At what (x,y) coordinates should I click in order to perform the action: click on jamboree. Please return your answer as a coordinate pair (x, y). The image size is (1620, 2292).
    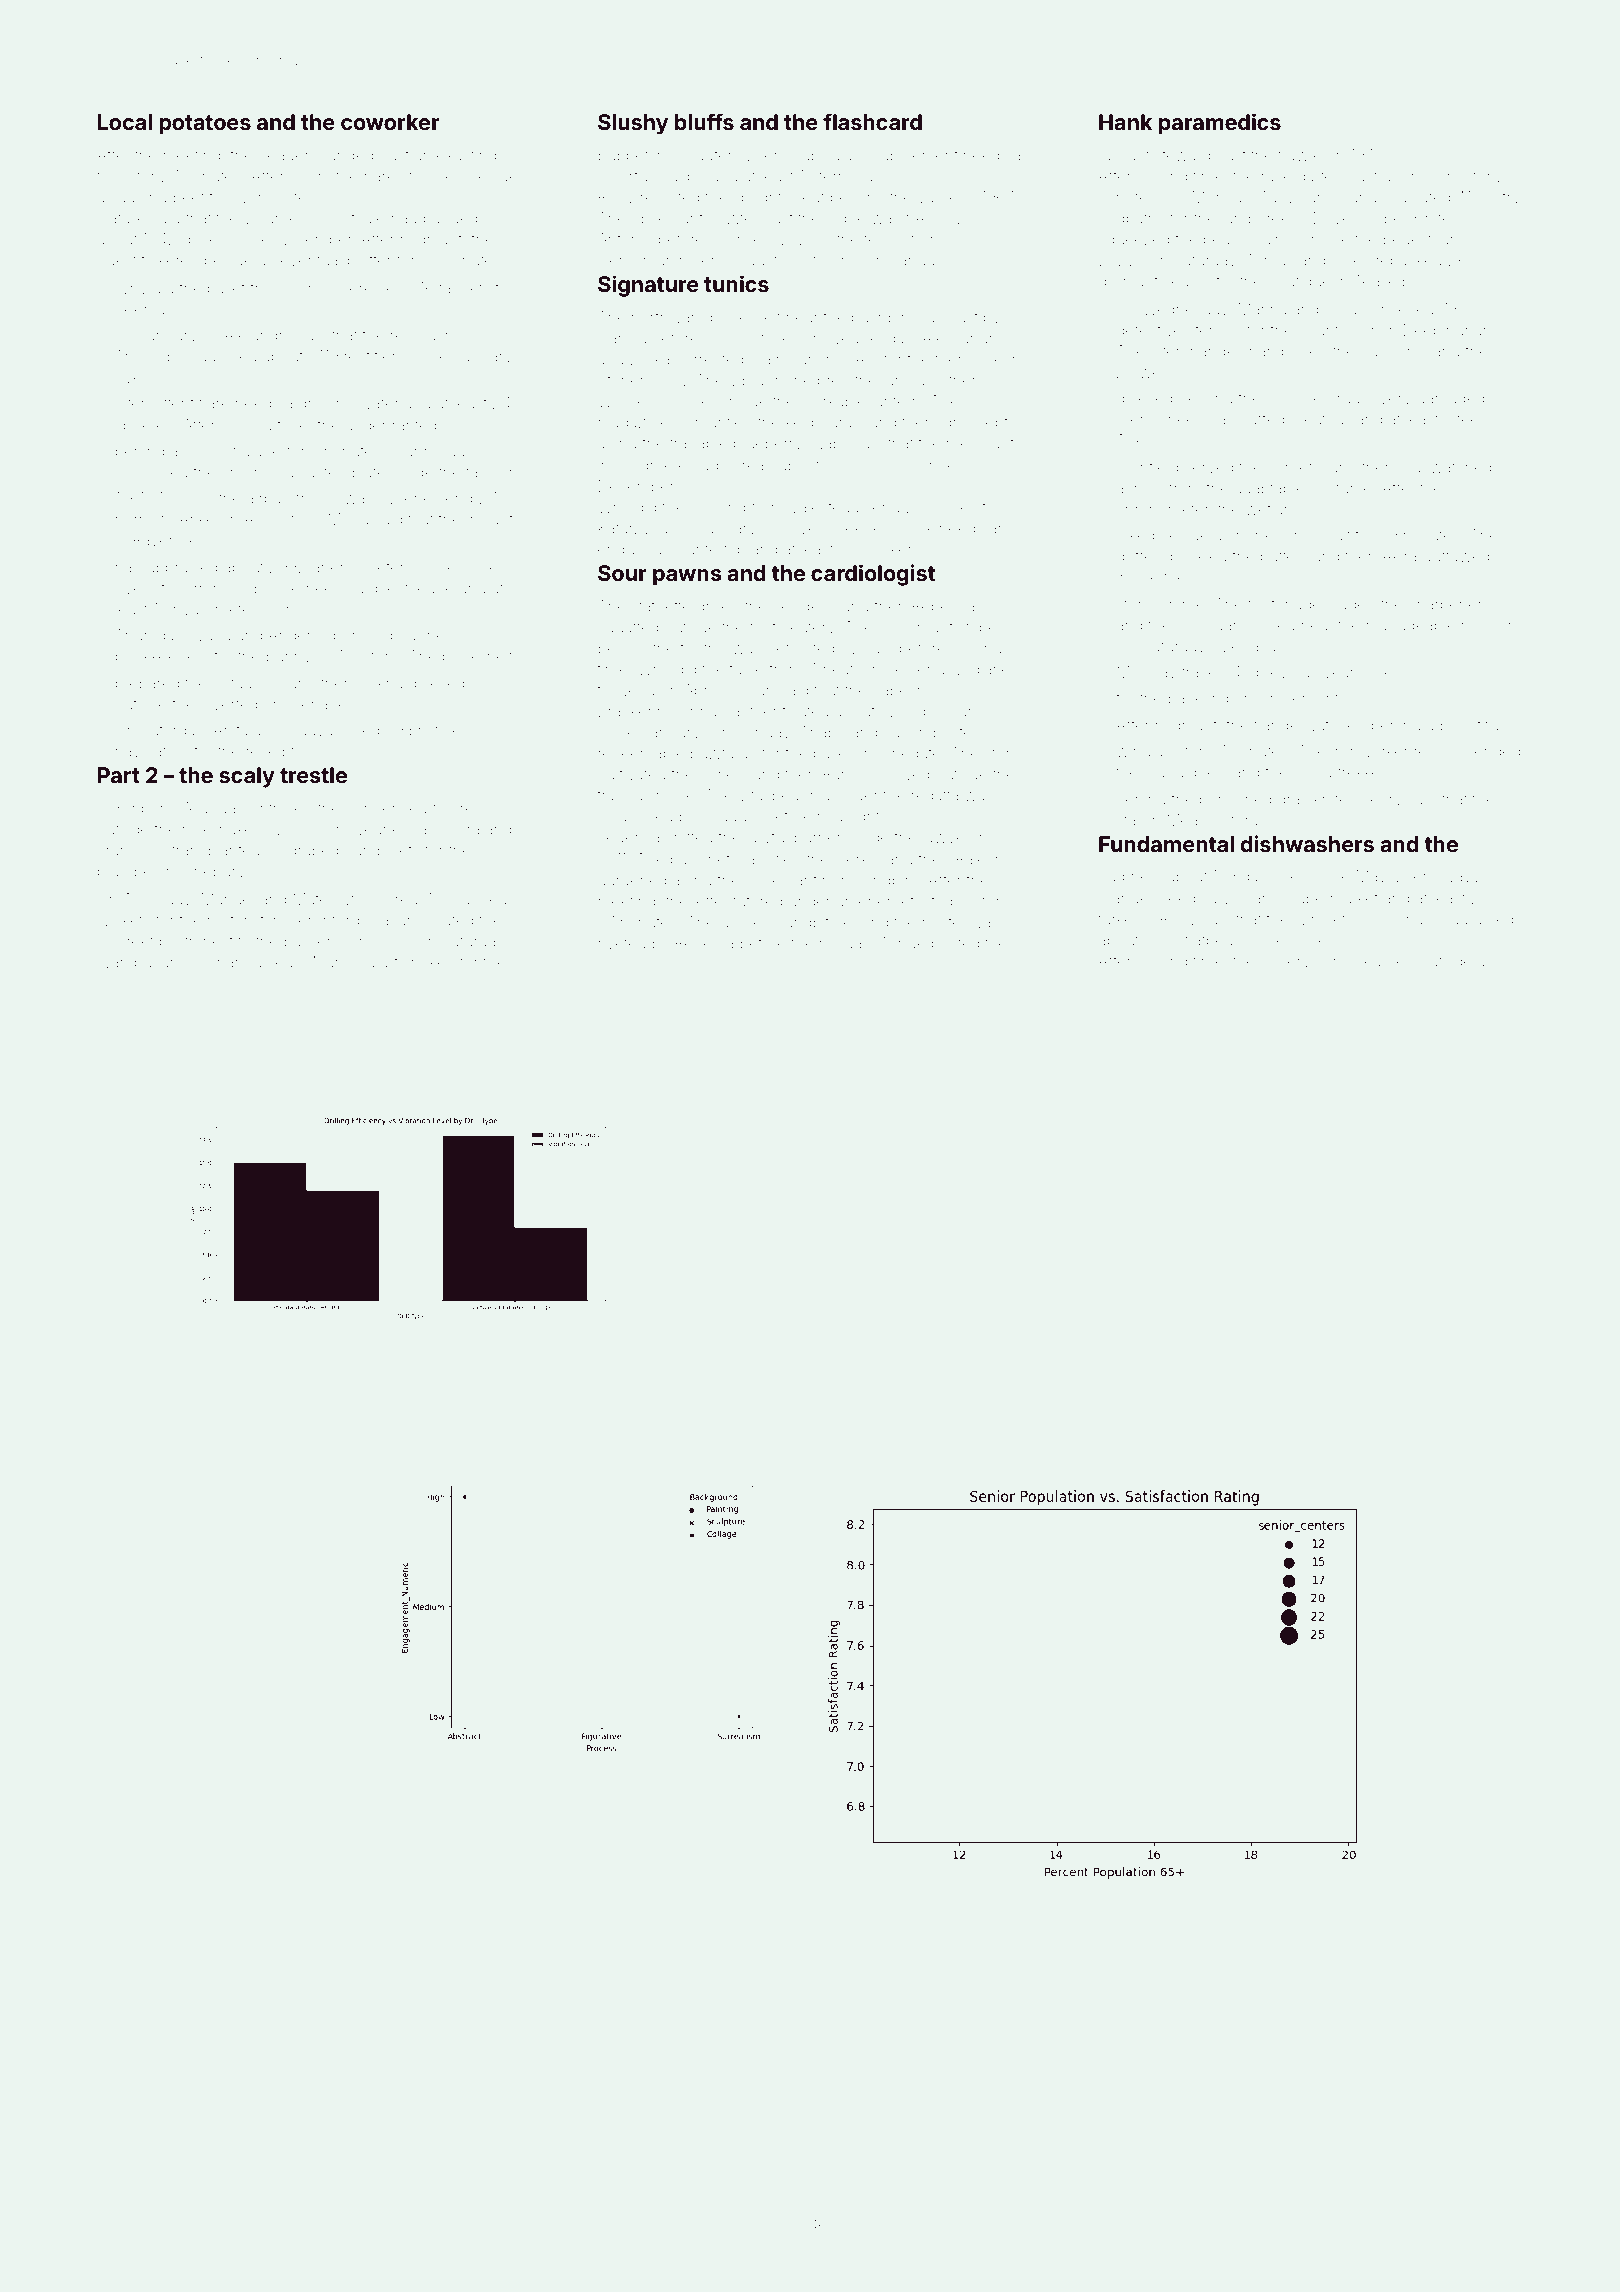
    Looking at the image, I should click on (1255, 219).
